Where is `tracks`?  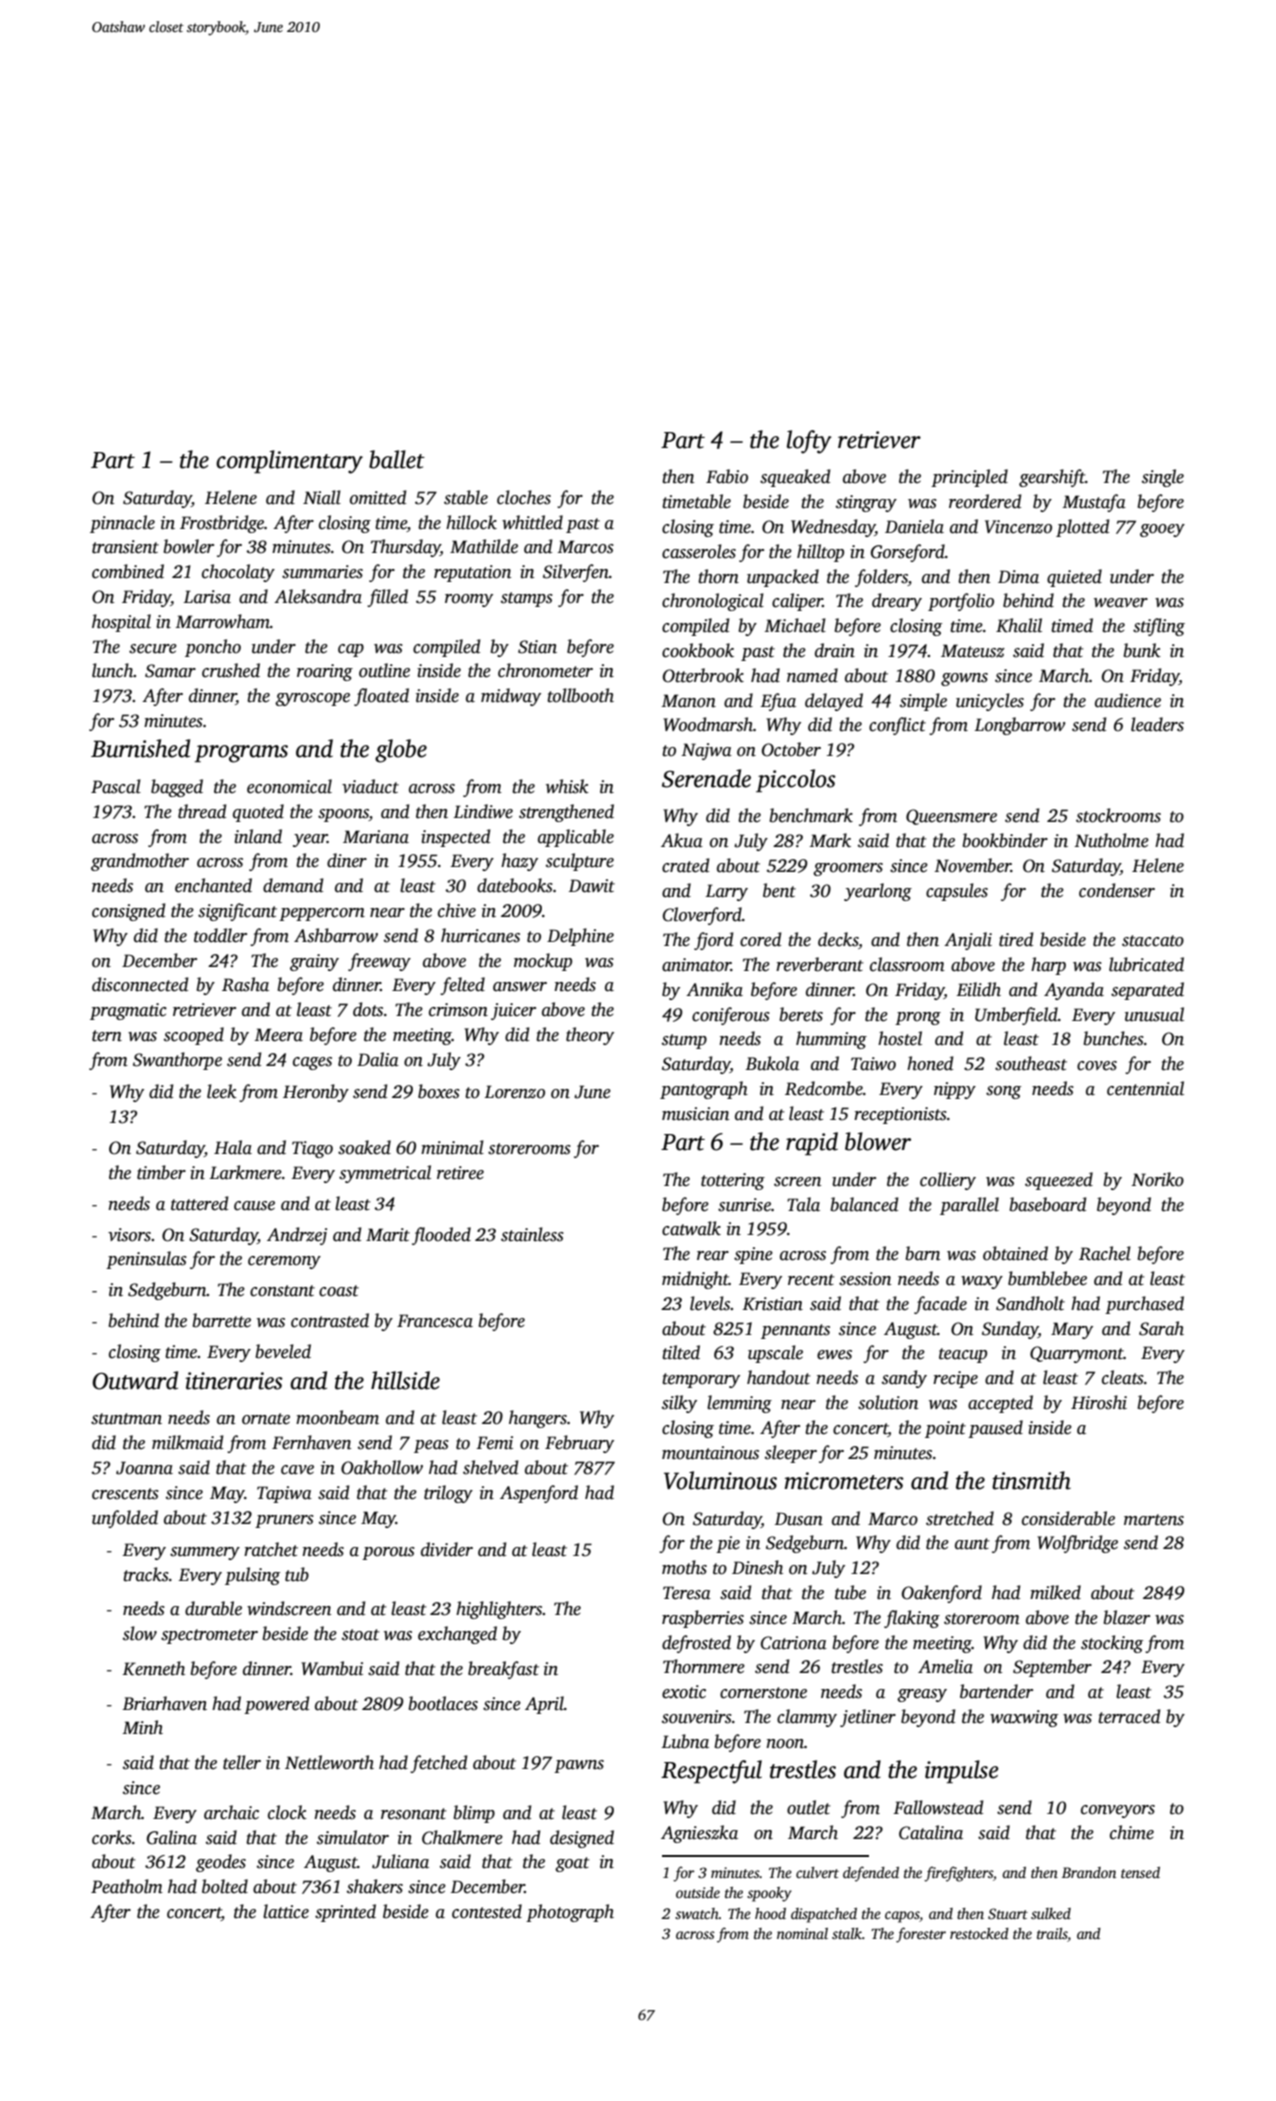
tracks is located at coordinates (146, 1574).
